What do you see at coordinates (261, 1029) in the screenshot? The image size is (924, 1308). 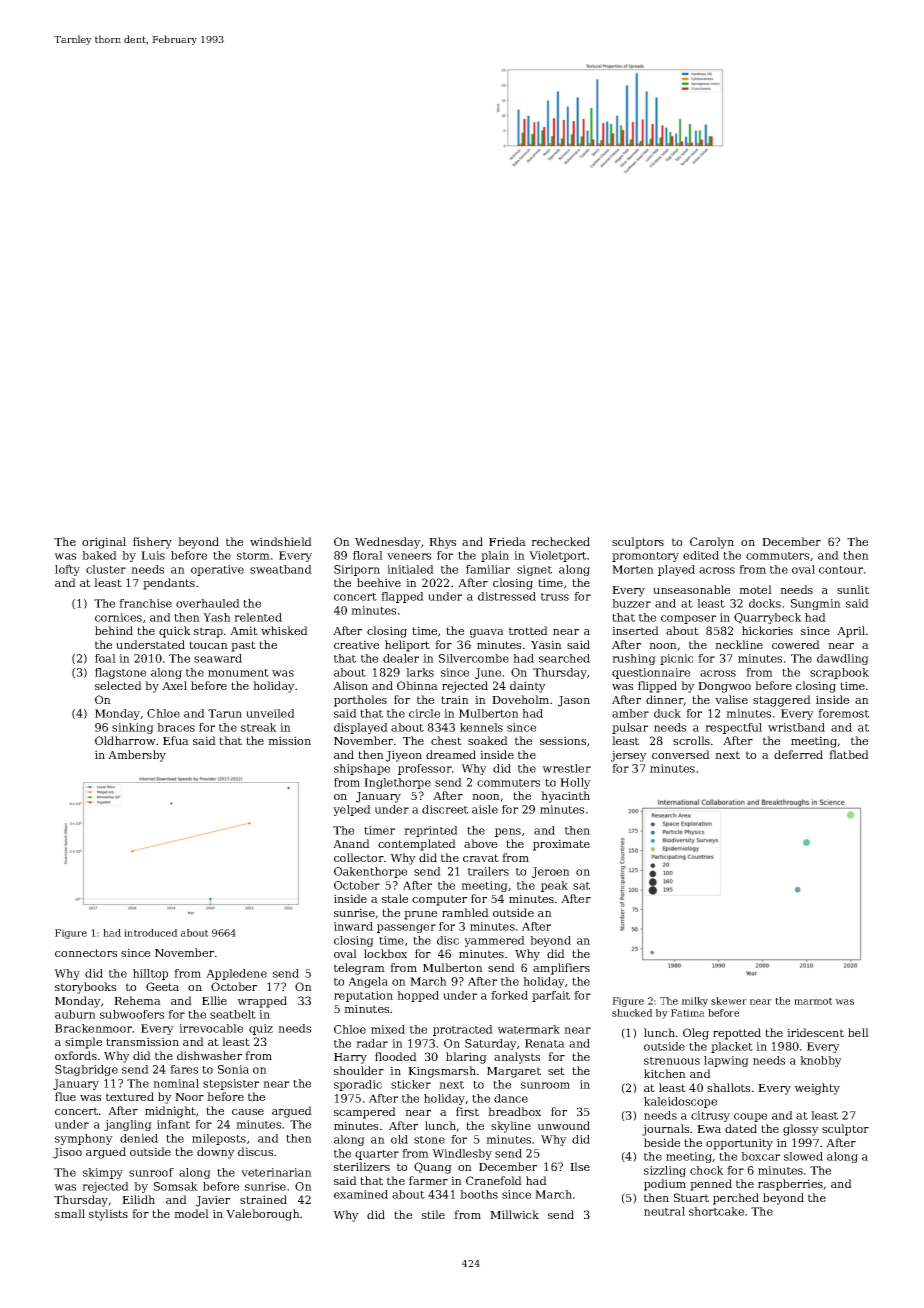 I see `quiz` at bounding box center [261, 1029].
